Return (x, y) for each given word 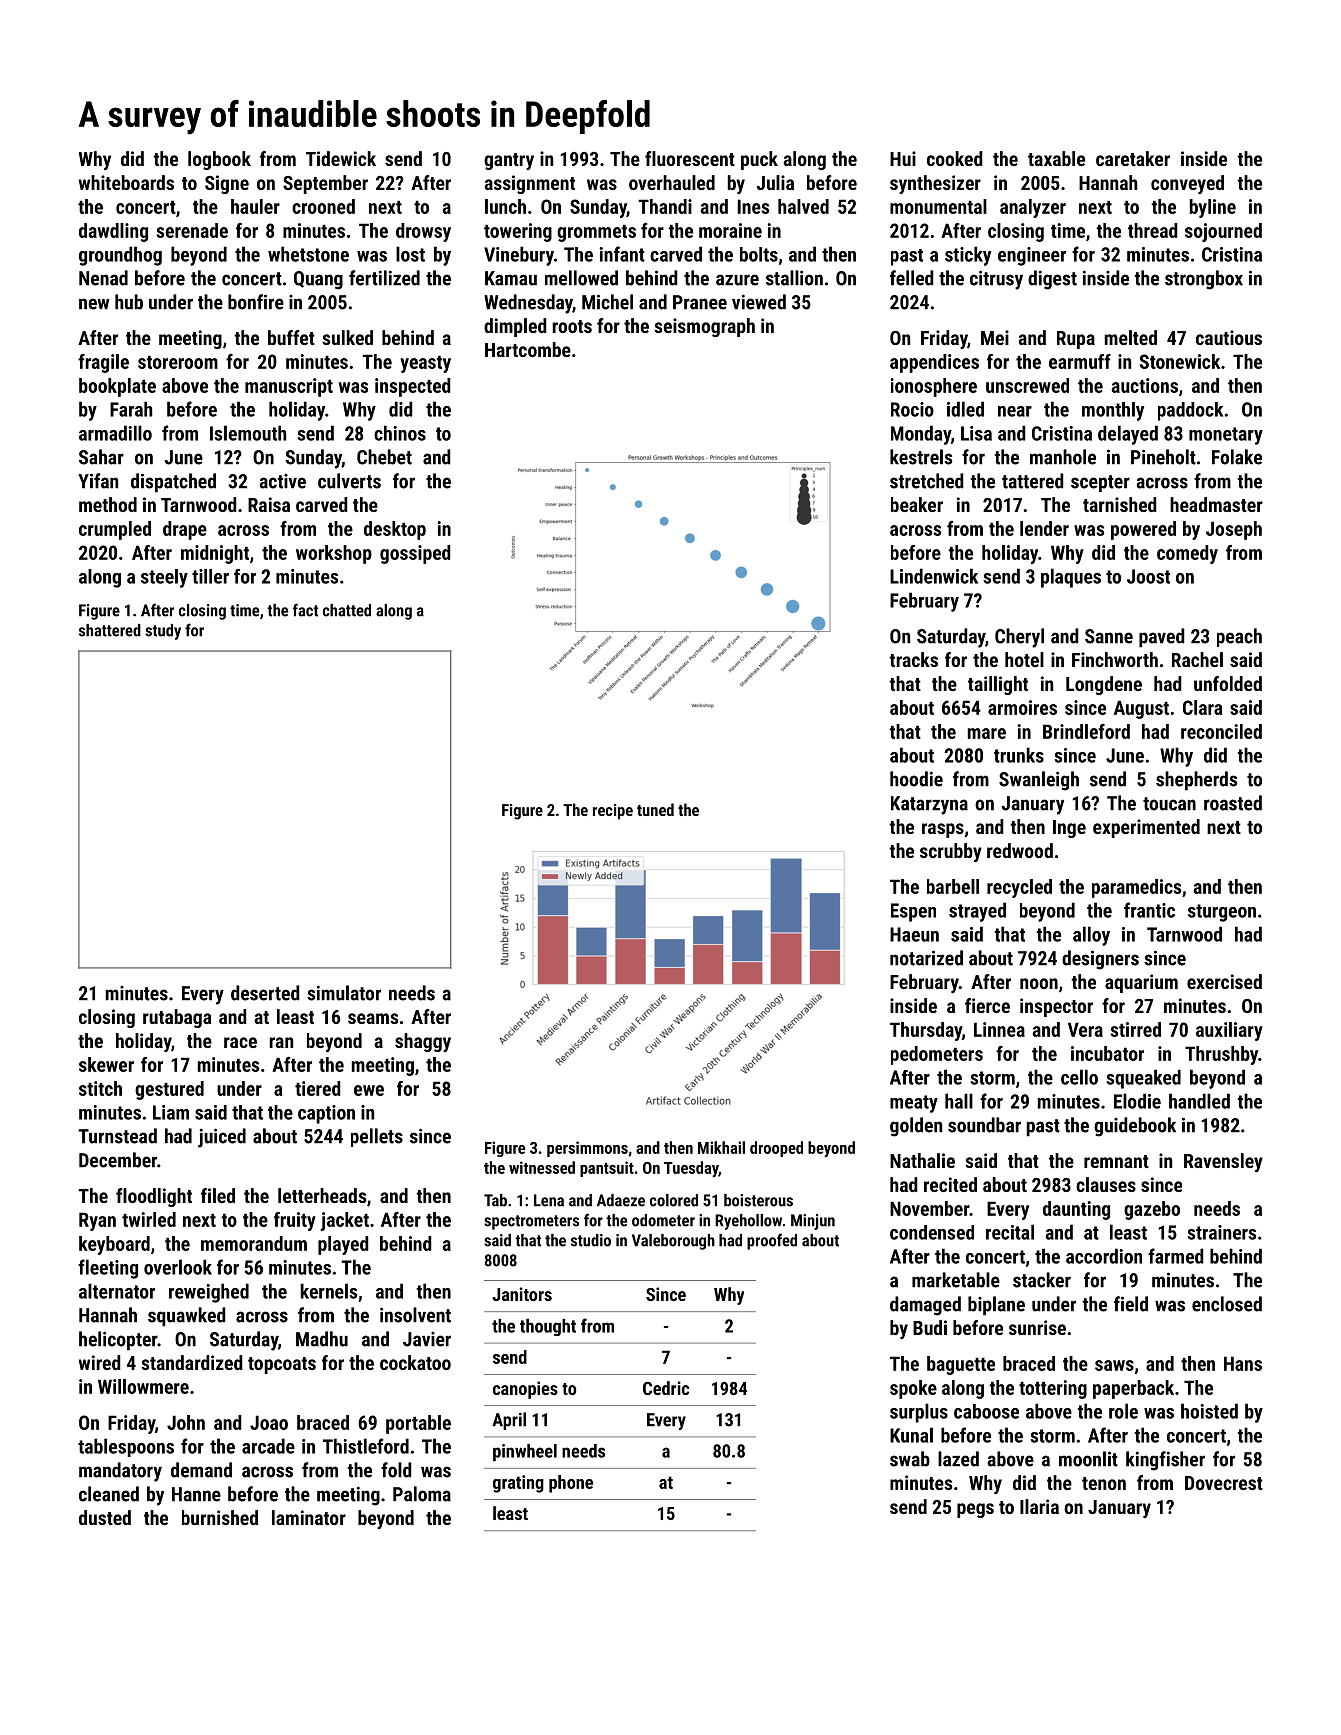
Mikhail (721, 1147)
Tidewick (341, 158)
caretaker (1133, 158)
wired (100, 1362)
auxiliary (1229, 1031)
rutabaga (177, 1018)
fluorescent (690, 158)
